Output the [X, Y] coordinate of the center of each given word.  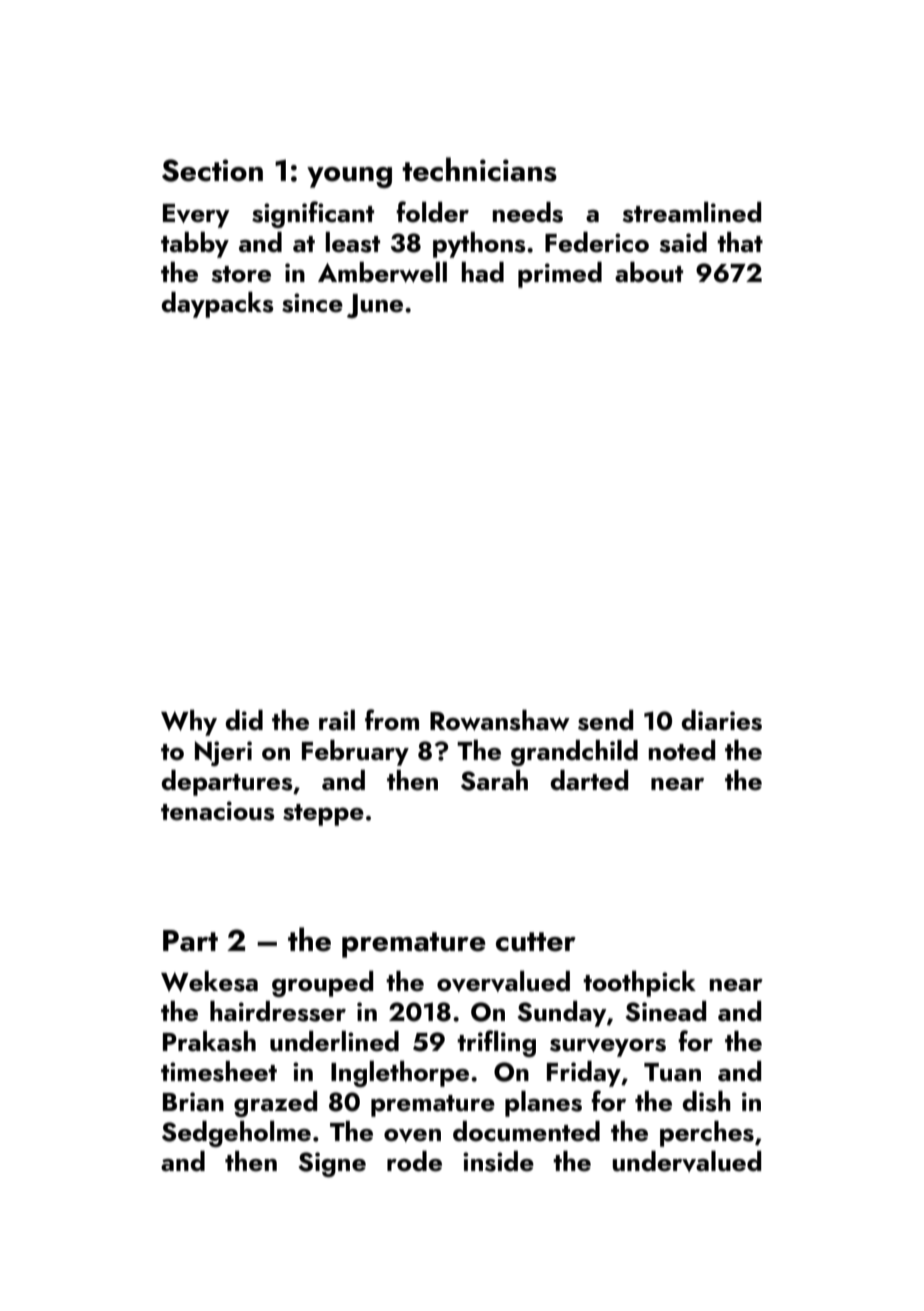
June [375, 306]
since [312, 303]
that [740, 242]
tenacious [218, 811]
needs [528, 212]
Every [196, 216]
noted [682, 750]
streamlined [692, 212]
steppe [323, 815]
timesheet [219, 1071]
